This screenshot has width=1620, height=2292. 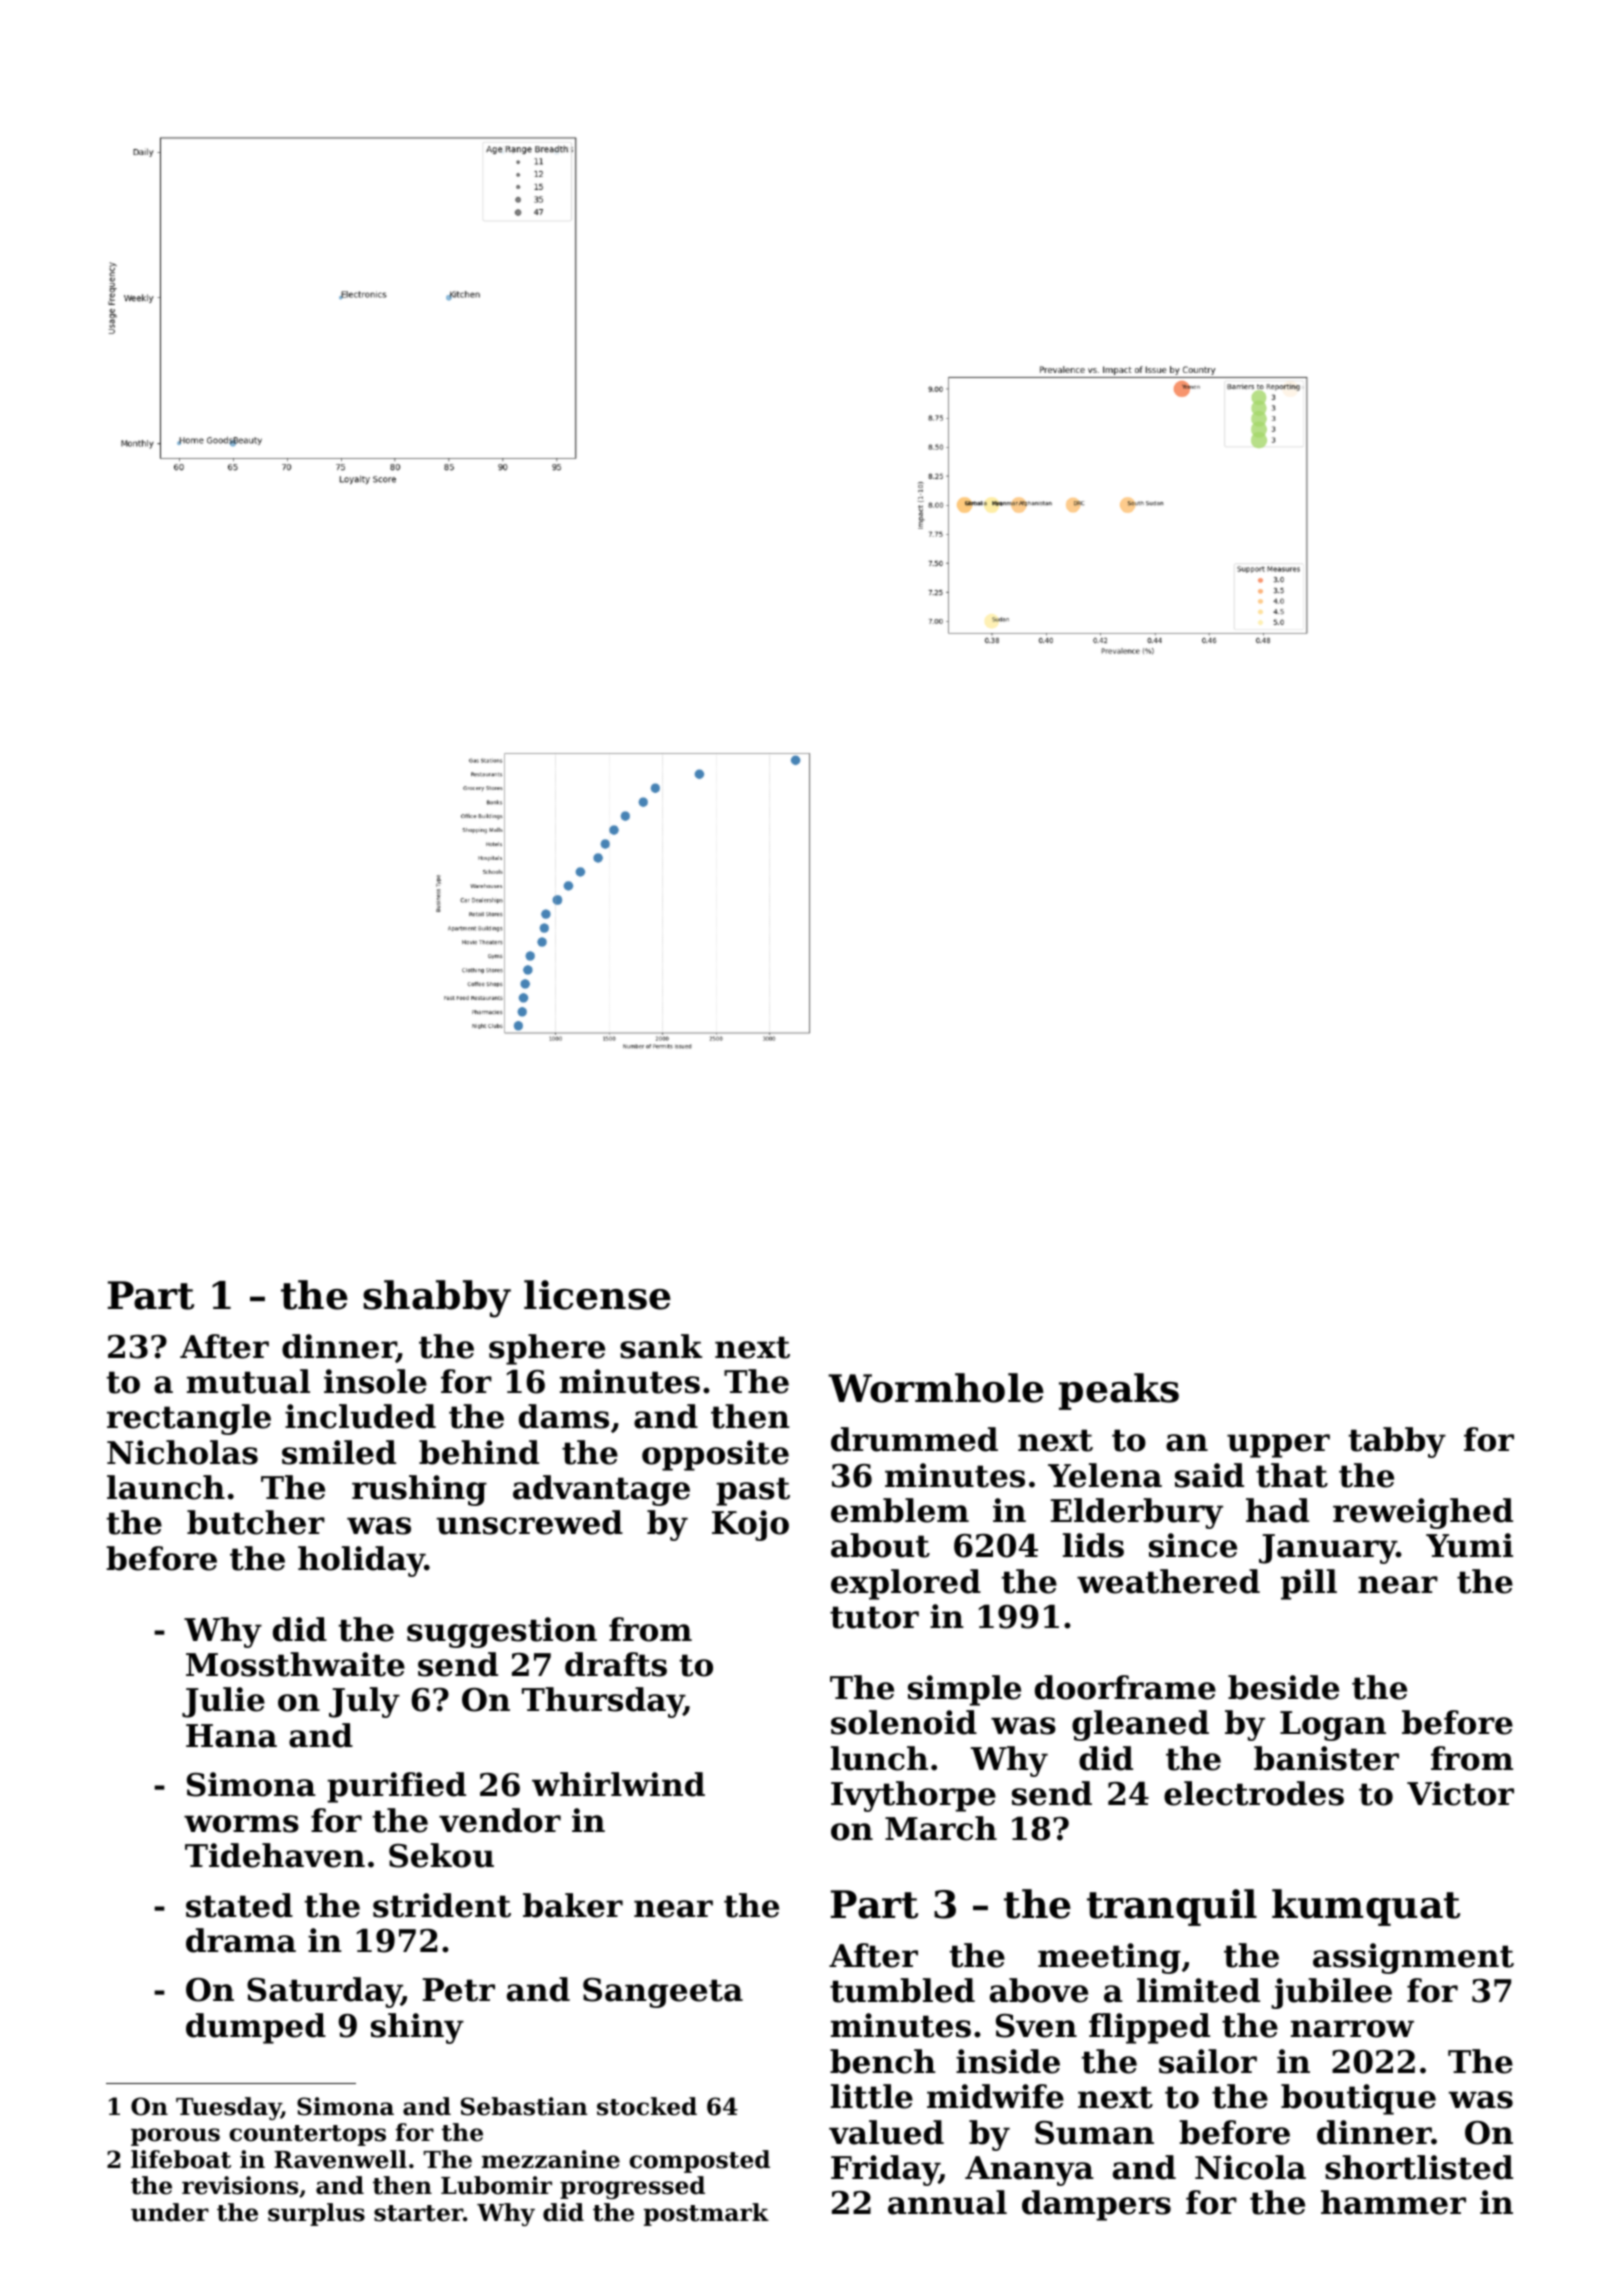 I want to click on drafts, so click(x=616, y=1664).
